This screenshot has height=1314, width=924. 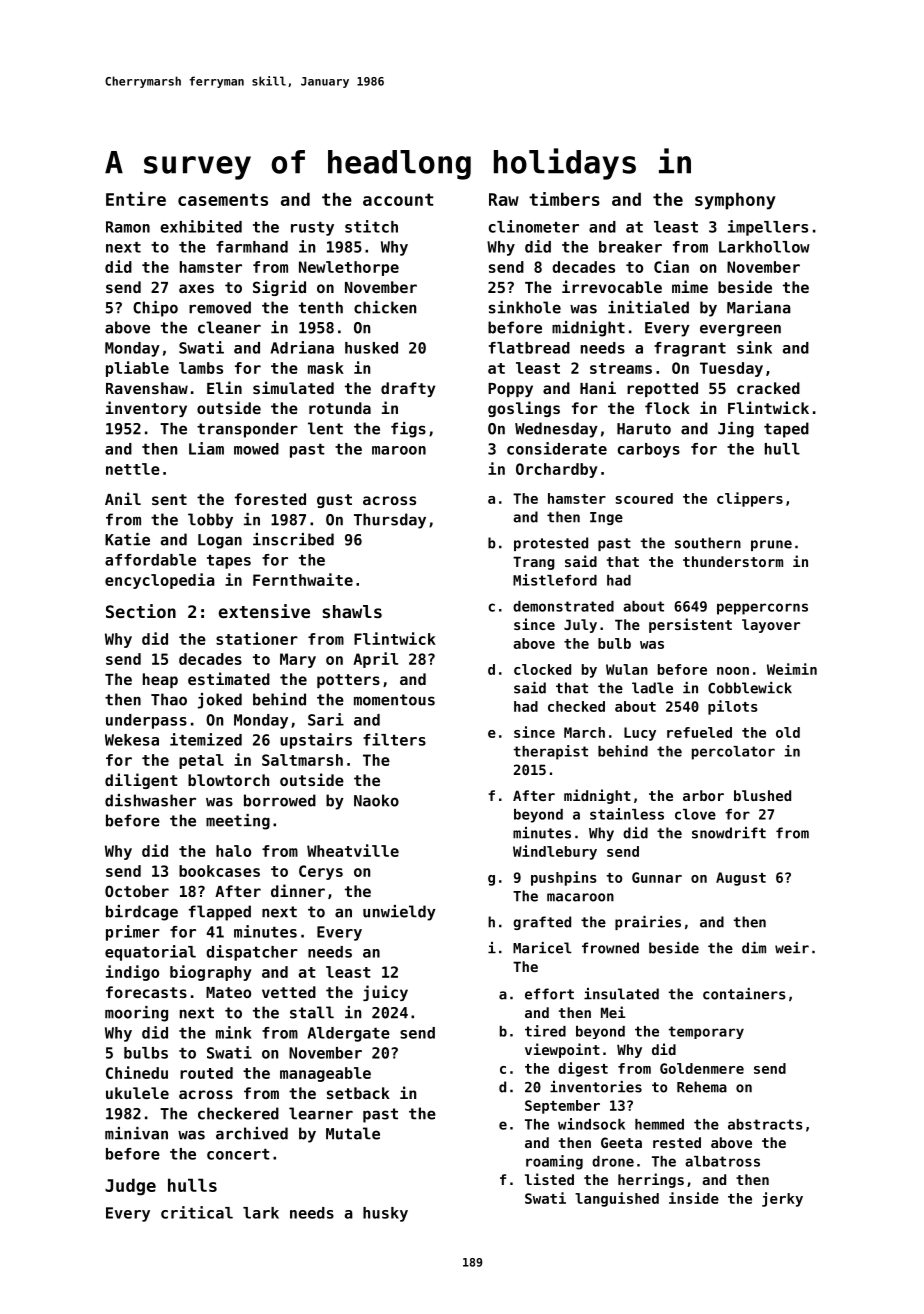 What do you see at coordinates (754, 948) in the screenshot?
I see `dim` at bounding box center [754, 948].
